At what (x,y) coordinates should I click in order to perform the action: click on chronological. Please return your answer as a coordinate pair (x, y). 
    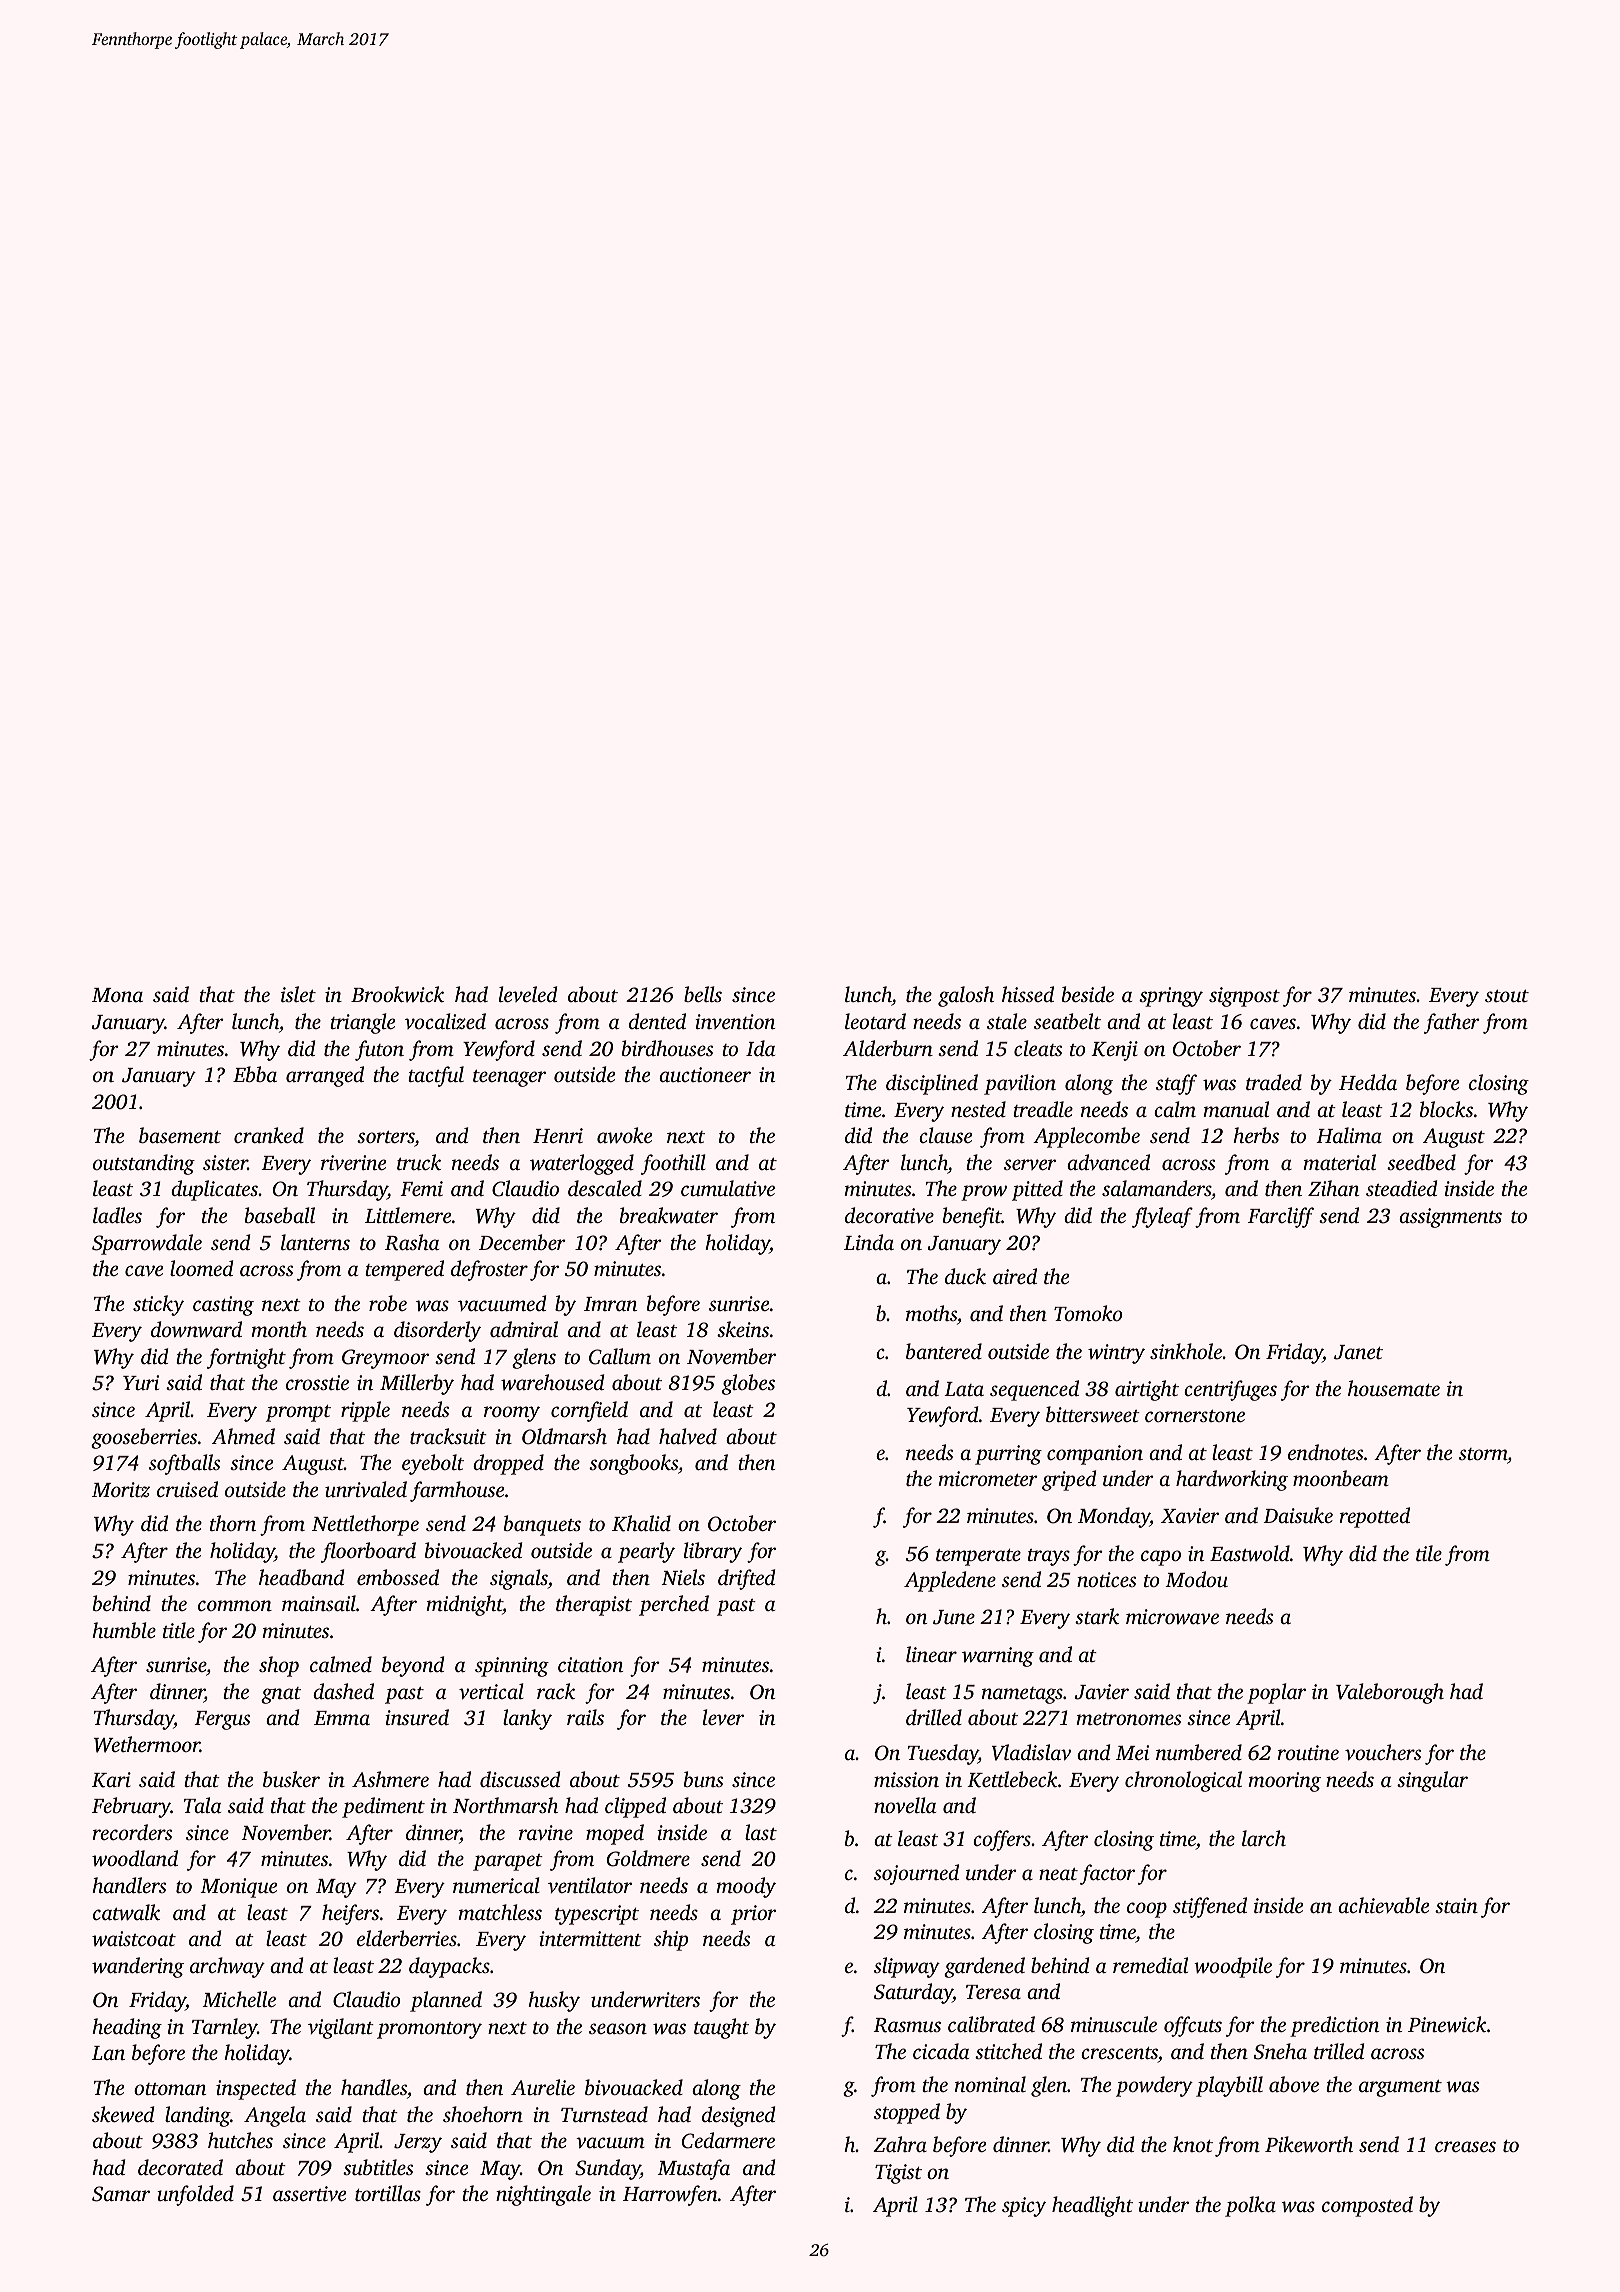
    Looking at the image, I should click on (1183, 1781).
